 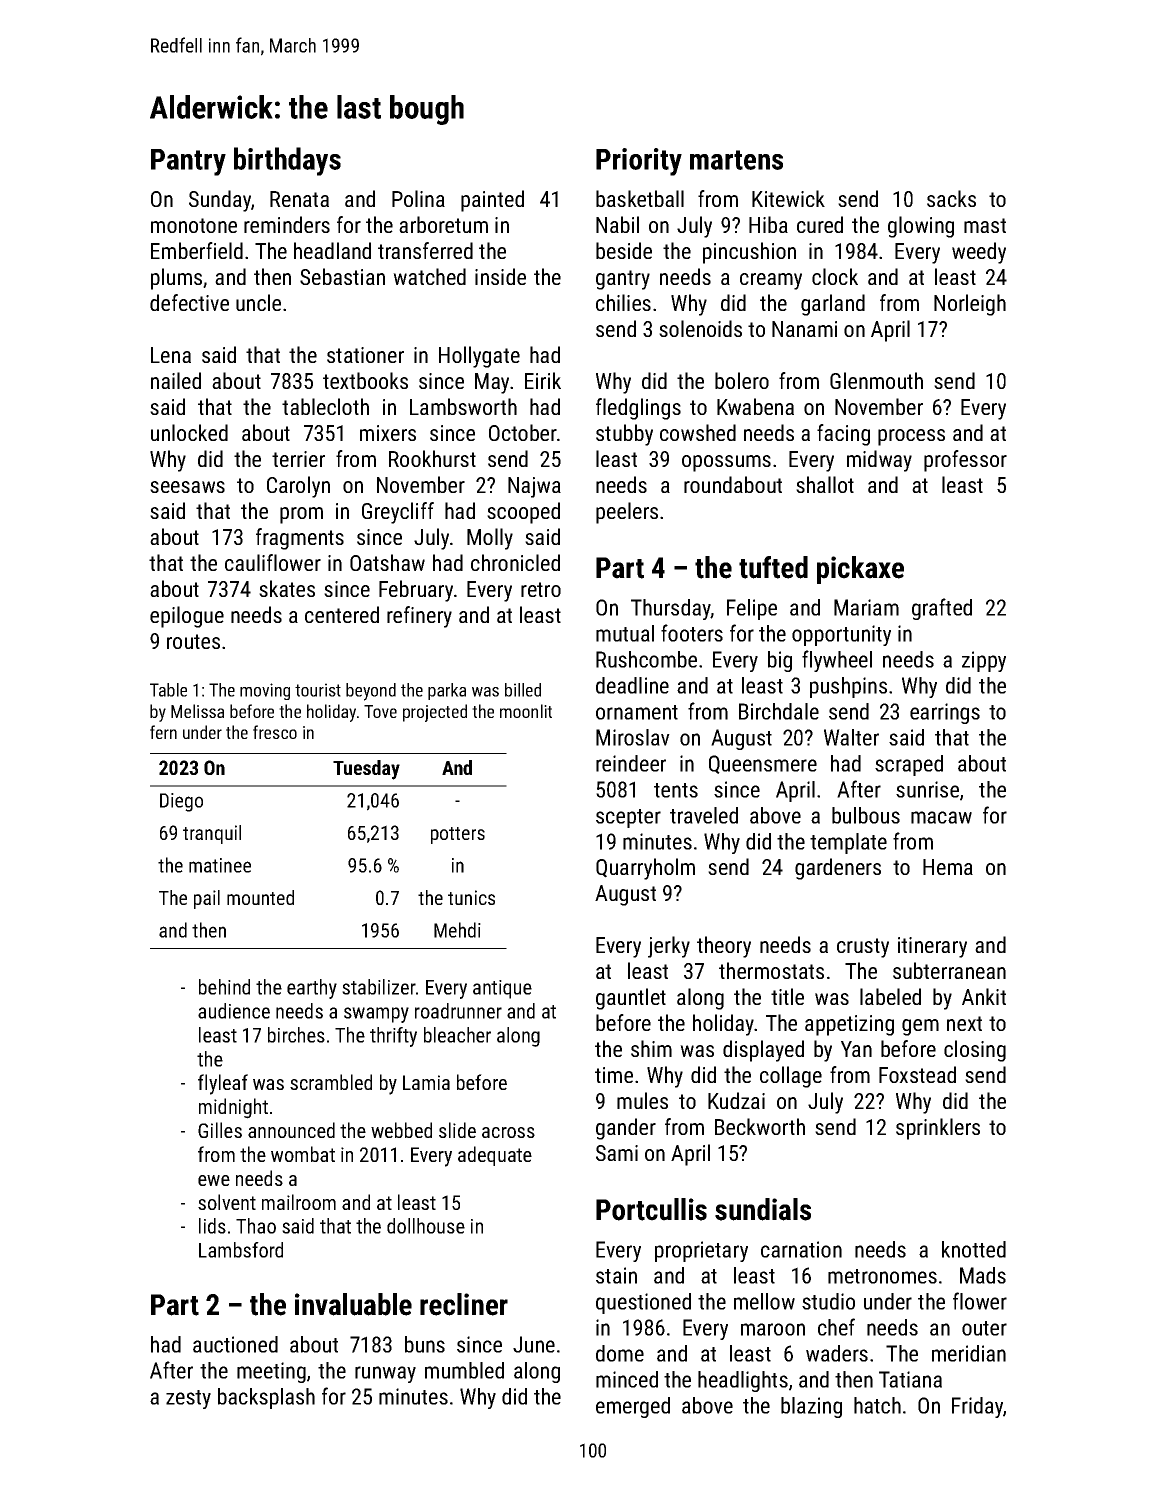 I want to click on opportunity, so click(x=841, y=635).
